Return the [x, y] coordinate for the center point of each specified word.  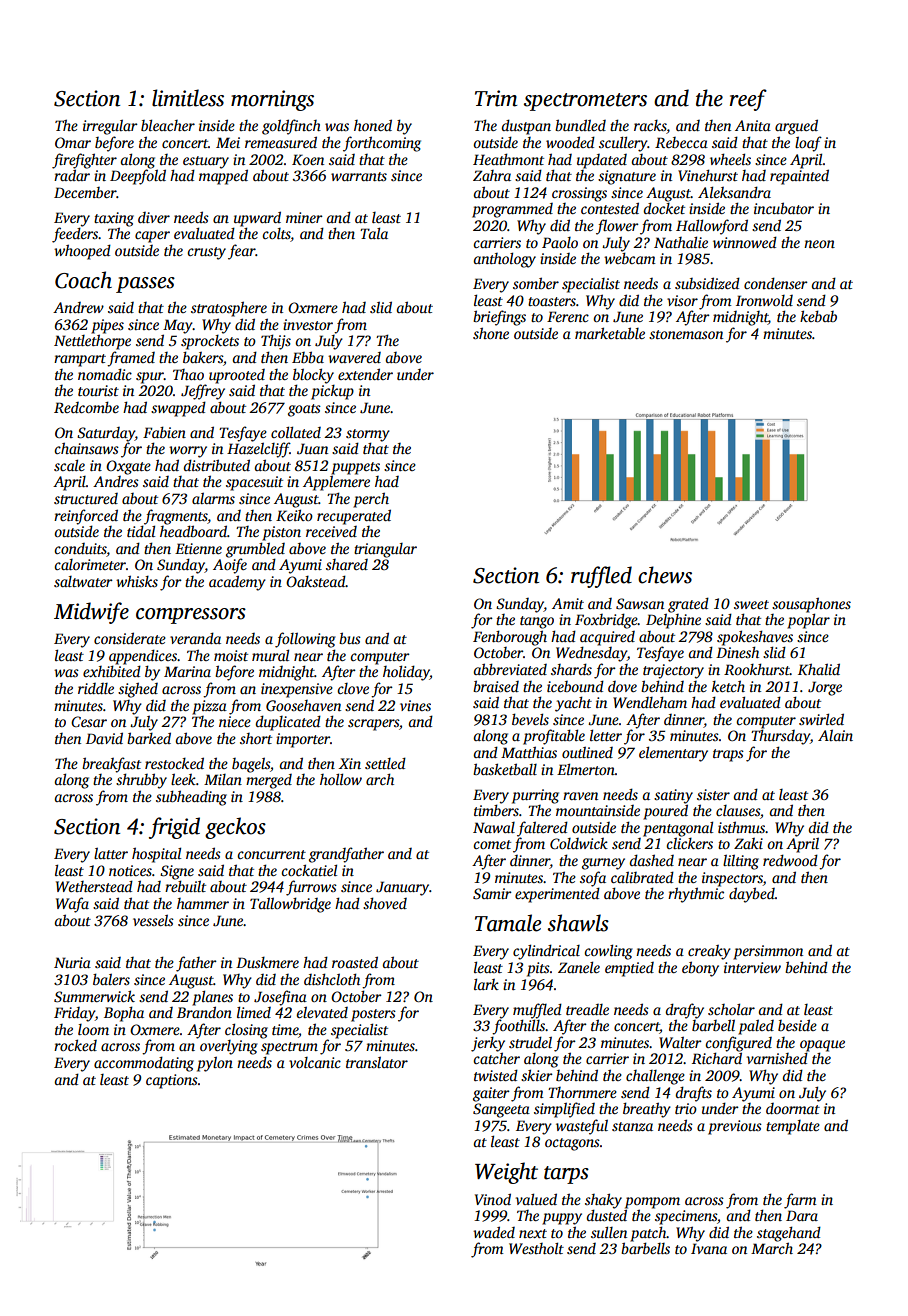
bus [350, 638]
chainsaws [86, 448]
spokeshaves [755, 638]
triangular [385, 550]
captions [172, 1081]
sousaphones [811, 605]
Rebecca [681, 142]
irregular [110, 127]
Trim [496, 98]
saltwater [83, 581]
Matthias [529, 752]
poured [665, 812]
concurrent [271, 854]
